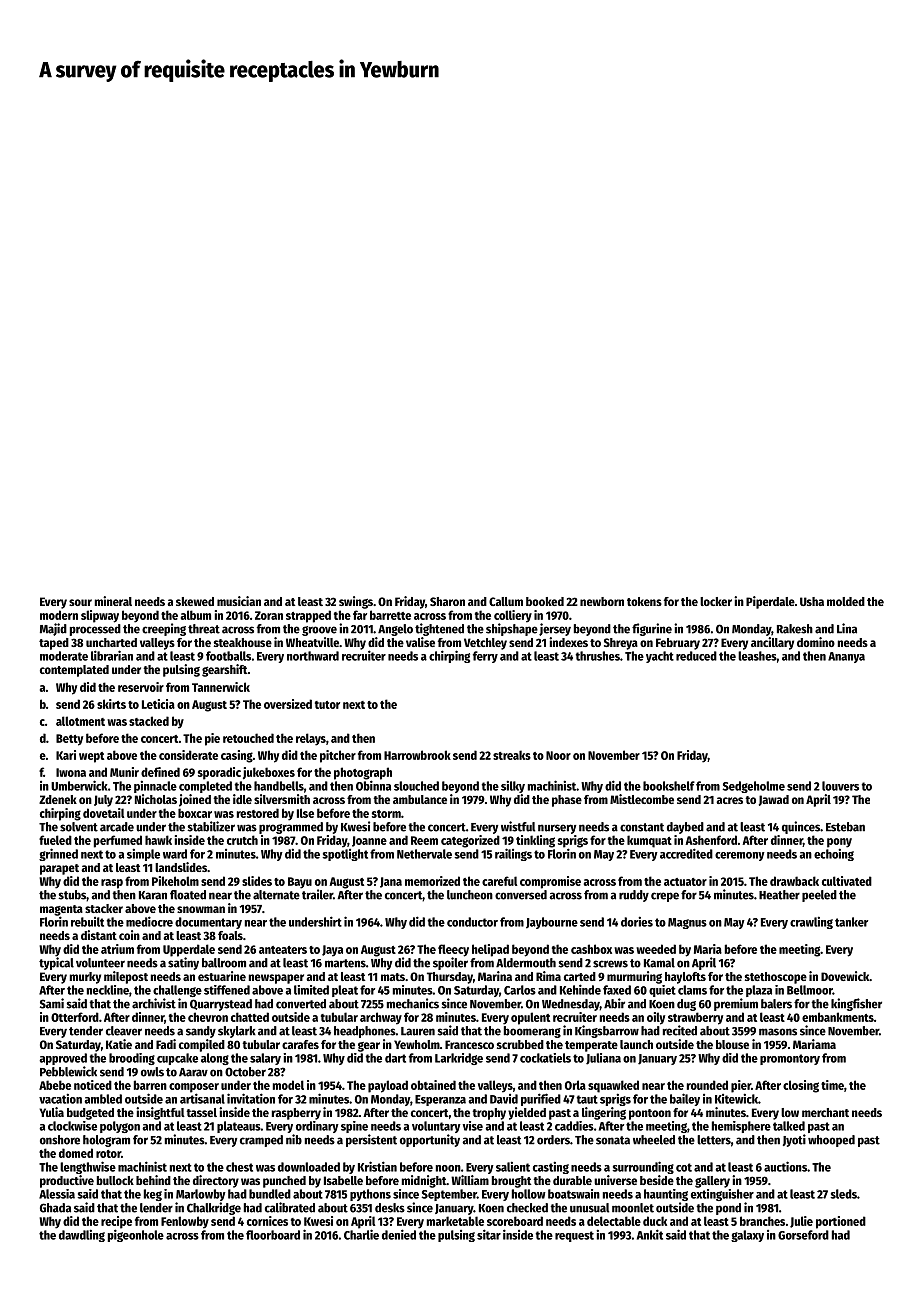 Image resolution: width=924 pixels, height=1308 pixels. Describe the element at coordinates (696, 656) in the screenshot. I see `reduced` at that location.
